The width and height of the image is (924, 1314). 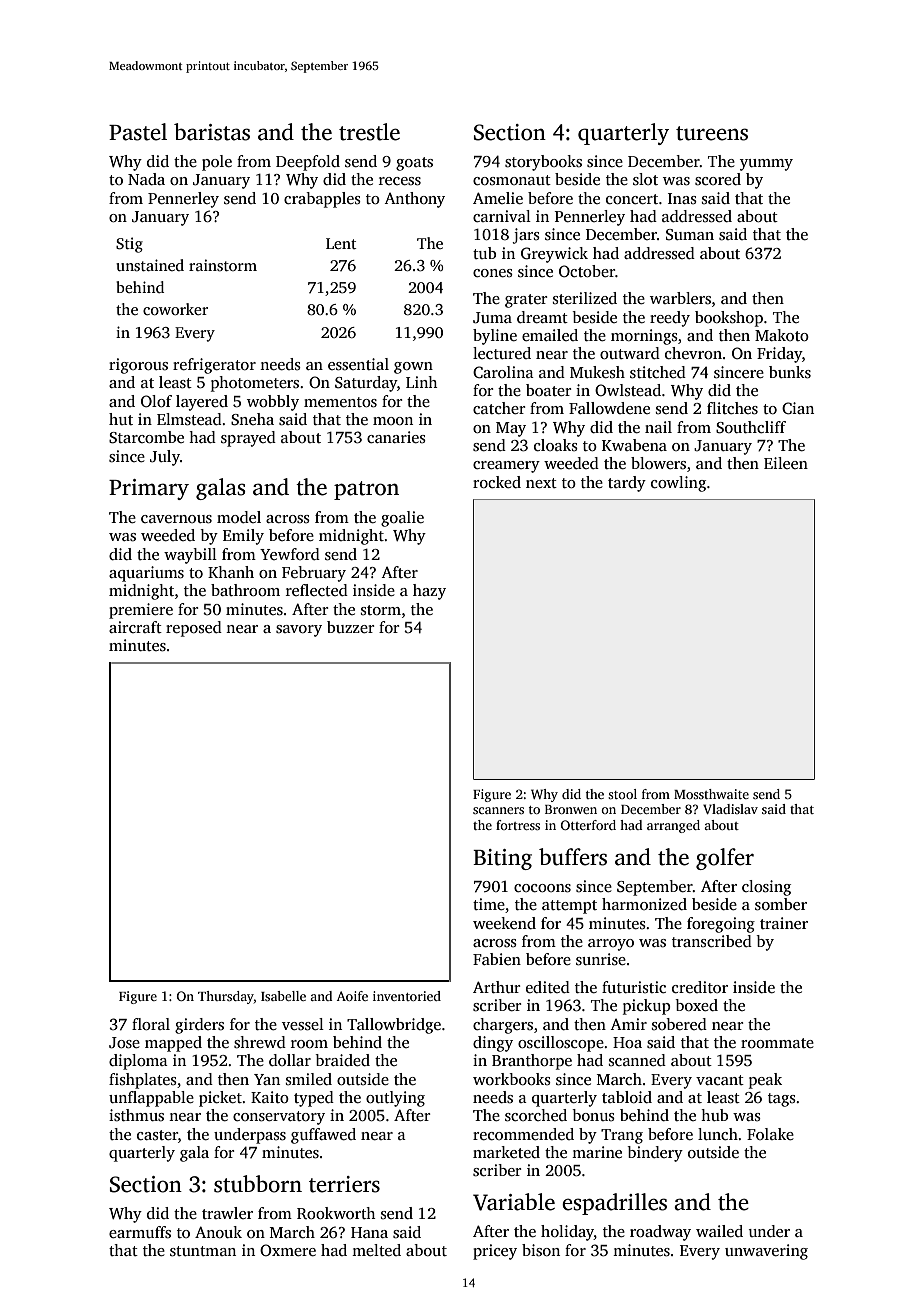 What do you see at coordinates (786, 463) in the image?
I see `Eileen` at bounding box center [786, 463].
